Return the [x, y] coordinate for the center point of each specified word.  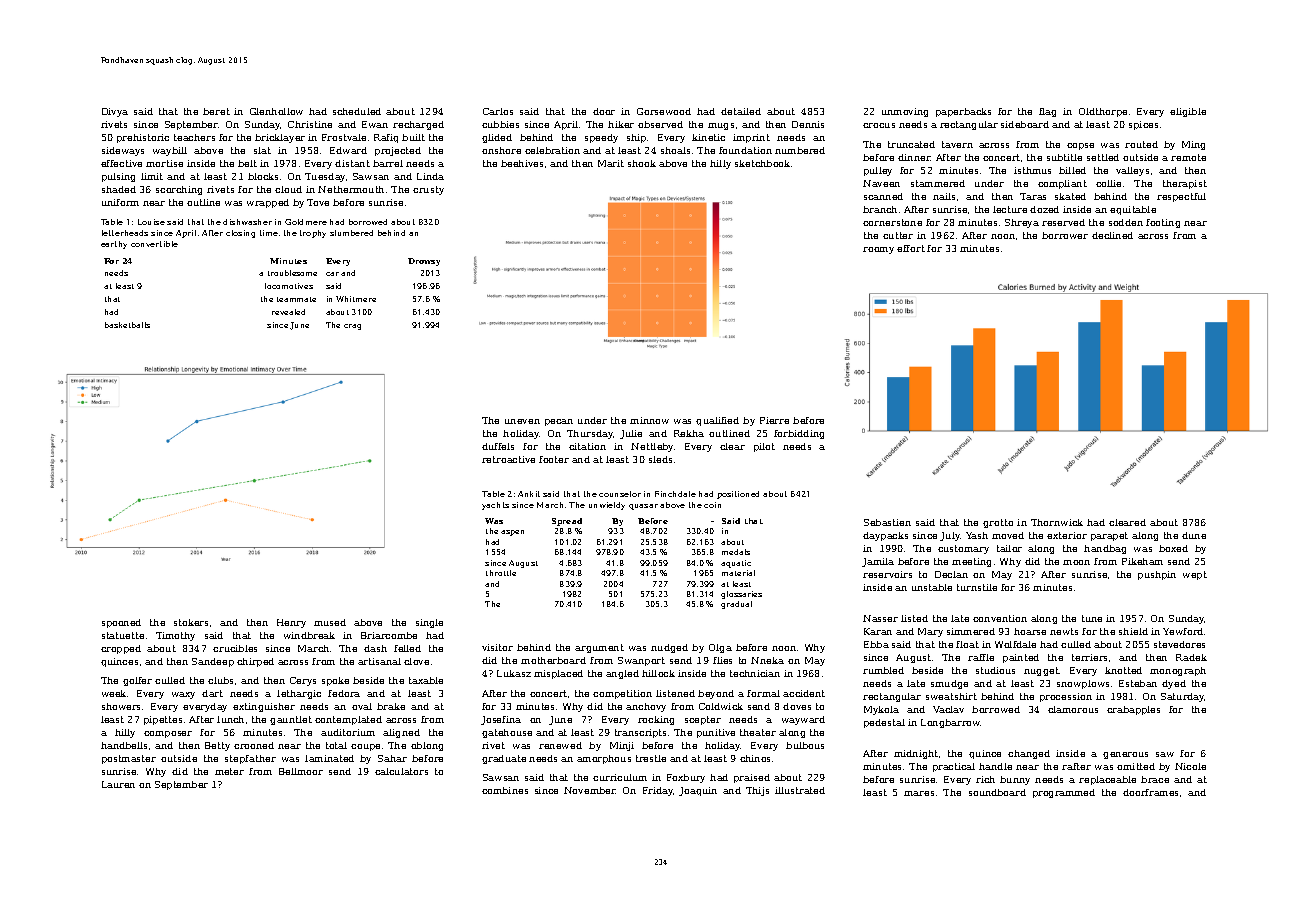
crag [352, 327]
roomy [878, 250]
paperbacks [963, 112]
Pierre [774, 420]
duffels [498, 446]
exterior [1067, 535]
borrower [1065, 235]
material [738, 573]
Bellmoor [301, 771]
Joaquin [698, 791]
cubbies [500, 124]
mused [330, 622]
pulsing [118, 177]
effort [911, 248]
